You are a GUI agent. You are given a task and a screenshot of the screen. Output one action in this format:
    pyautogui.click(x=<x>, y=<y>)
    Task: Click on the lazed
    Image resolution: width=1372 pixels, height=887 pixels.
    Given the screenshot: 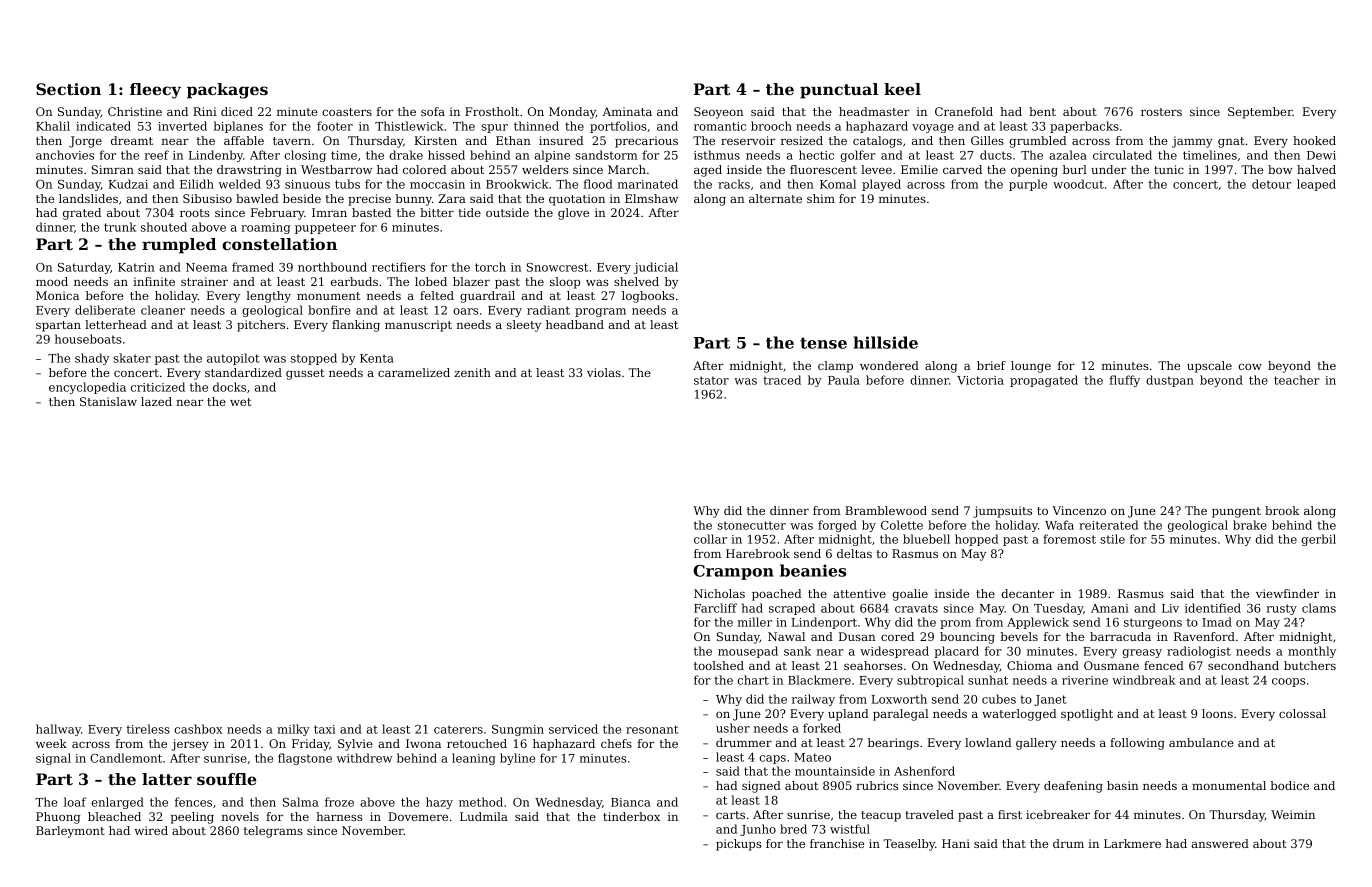 What is the action you would take?
    pyautogui.click(x=156, y=401)
